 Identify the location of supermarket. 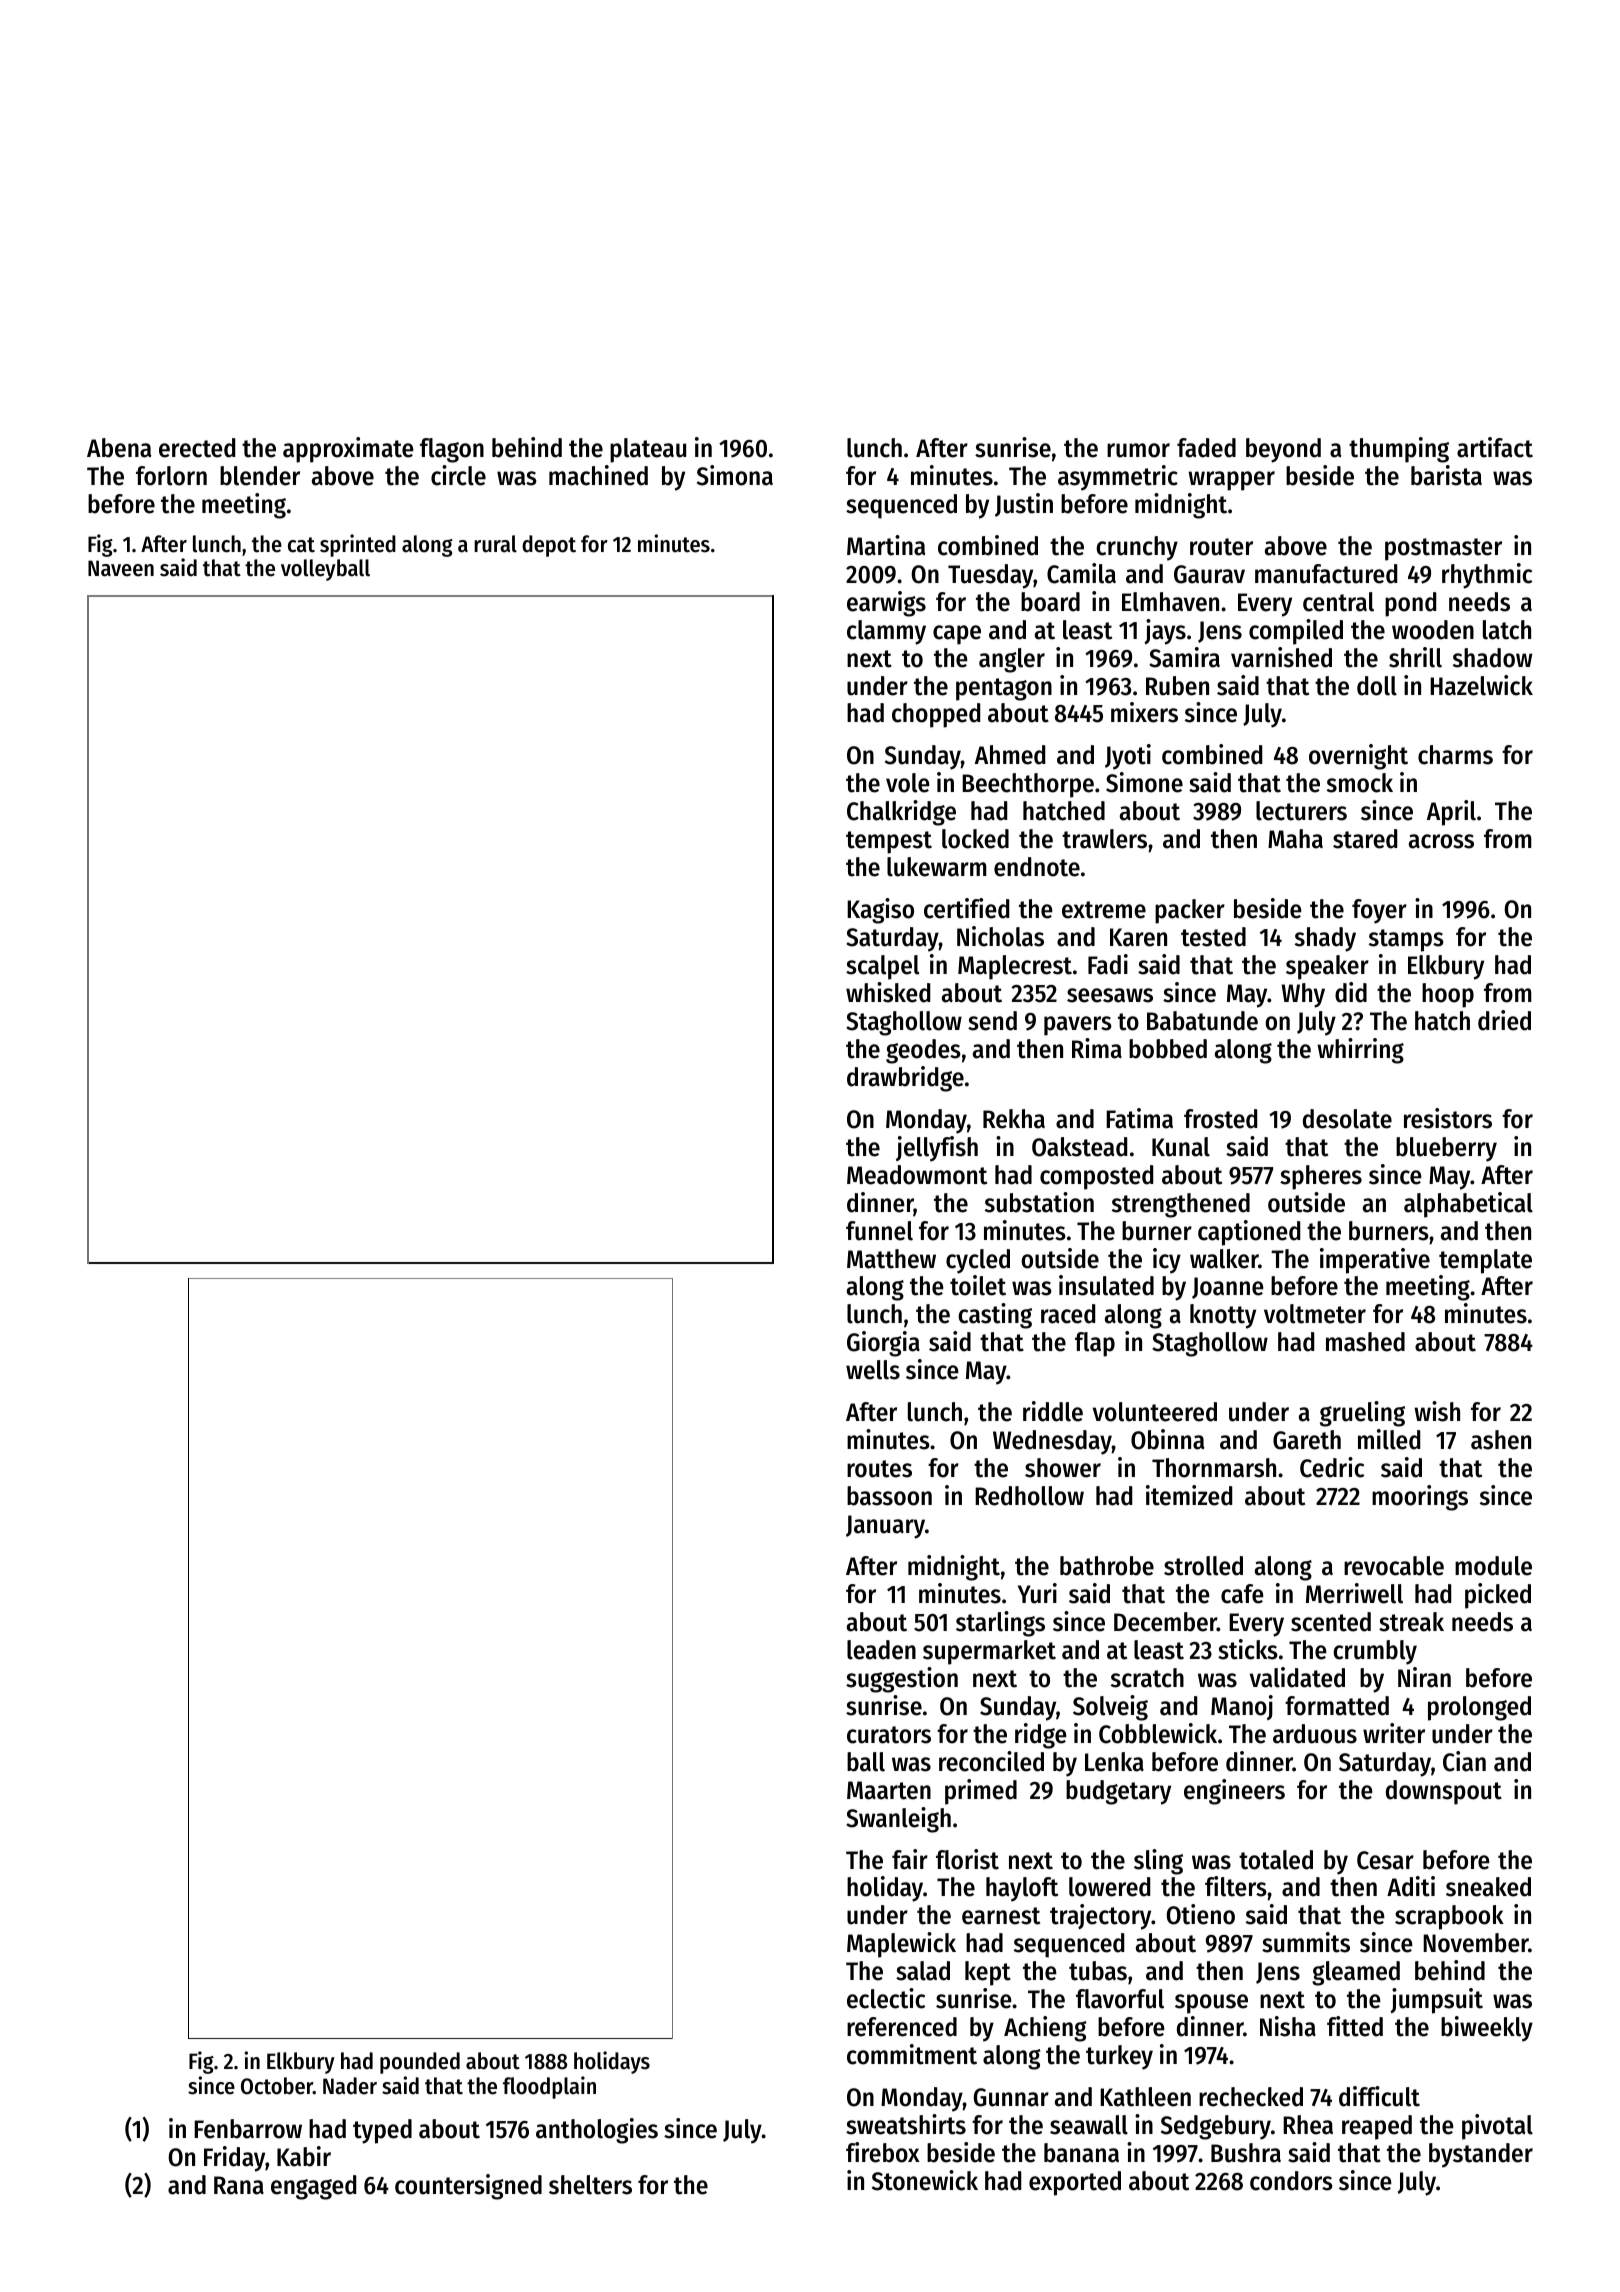
(989, 1652).
